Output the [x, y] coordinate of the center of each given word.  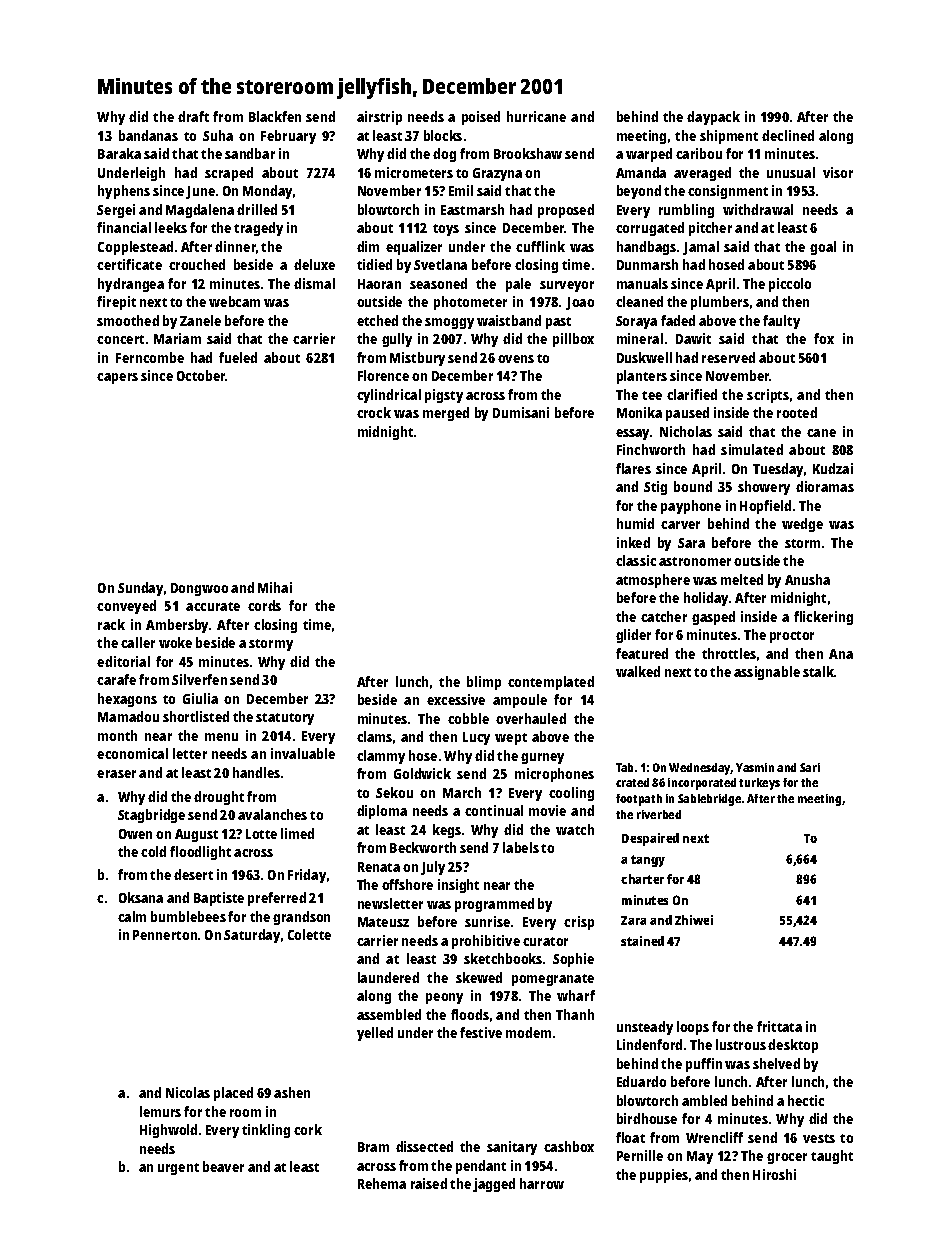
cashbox [569, 1146]
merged [446, 414]
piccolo [790, 285]
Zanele [200, 320]
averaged [702, 174]
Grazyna [497, 174]
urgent [178, 1169]
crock [374, 412]
